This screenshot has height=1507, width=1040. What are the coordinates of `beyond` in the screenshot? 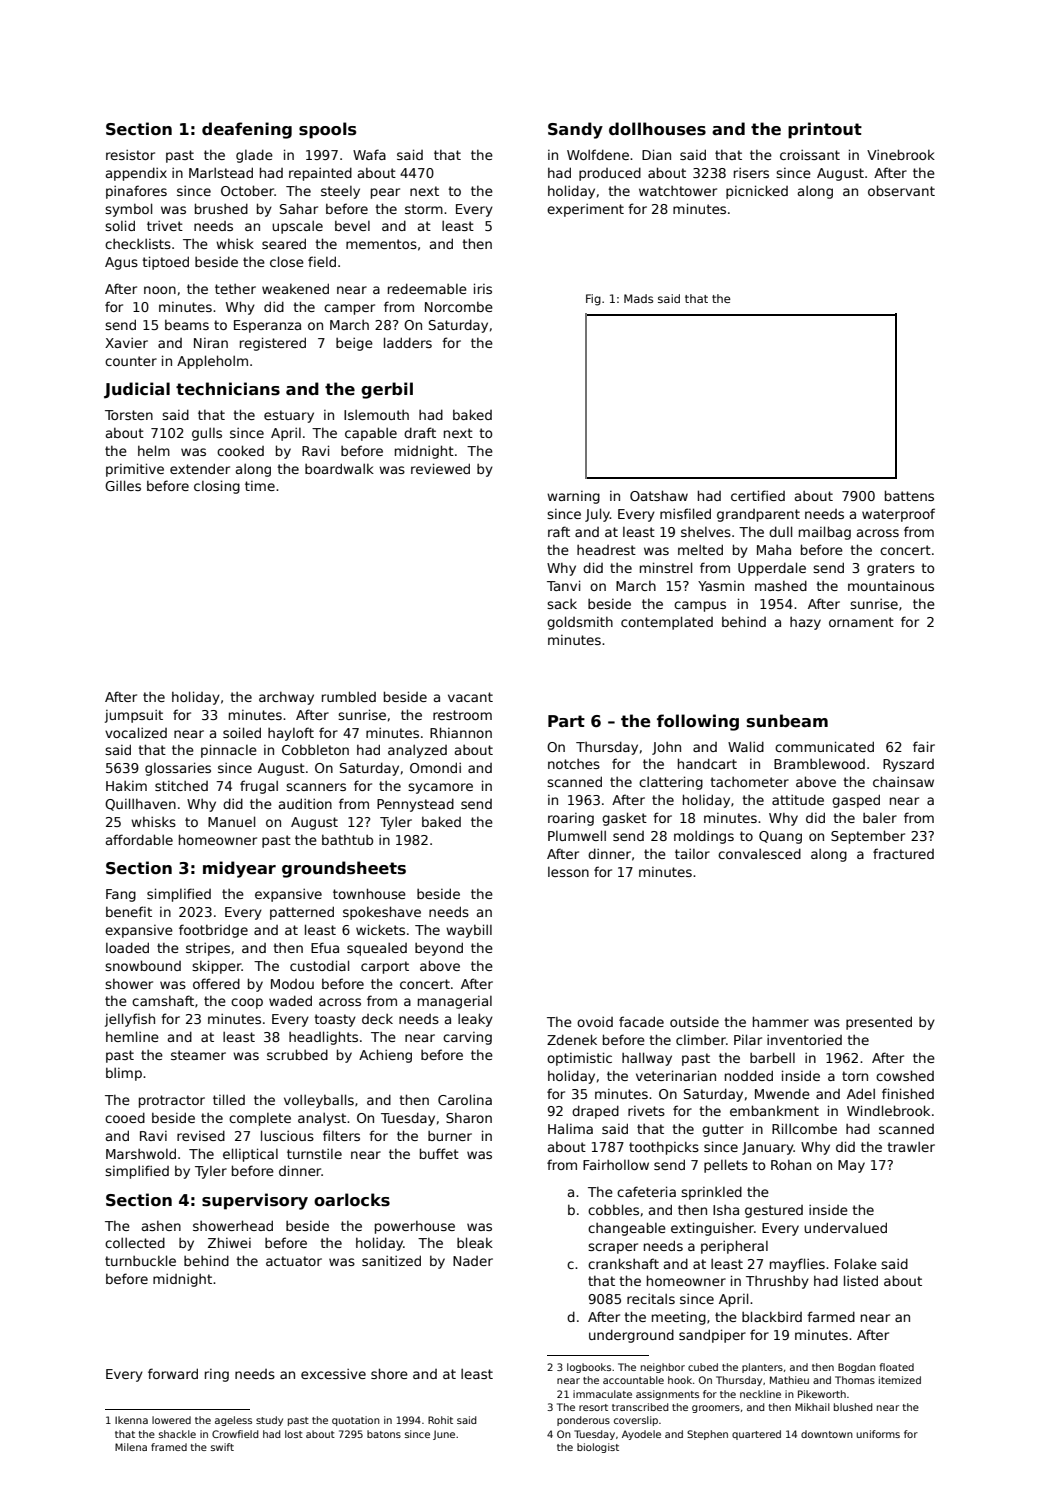 It's located at (439, 949).
